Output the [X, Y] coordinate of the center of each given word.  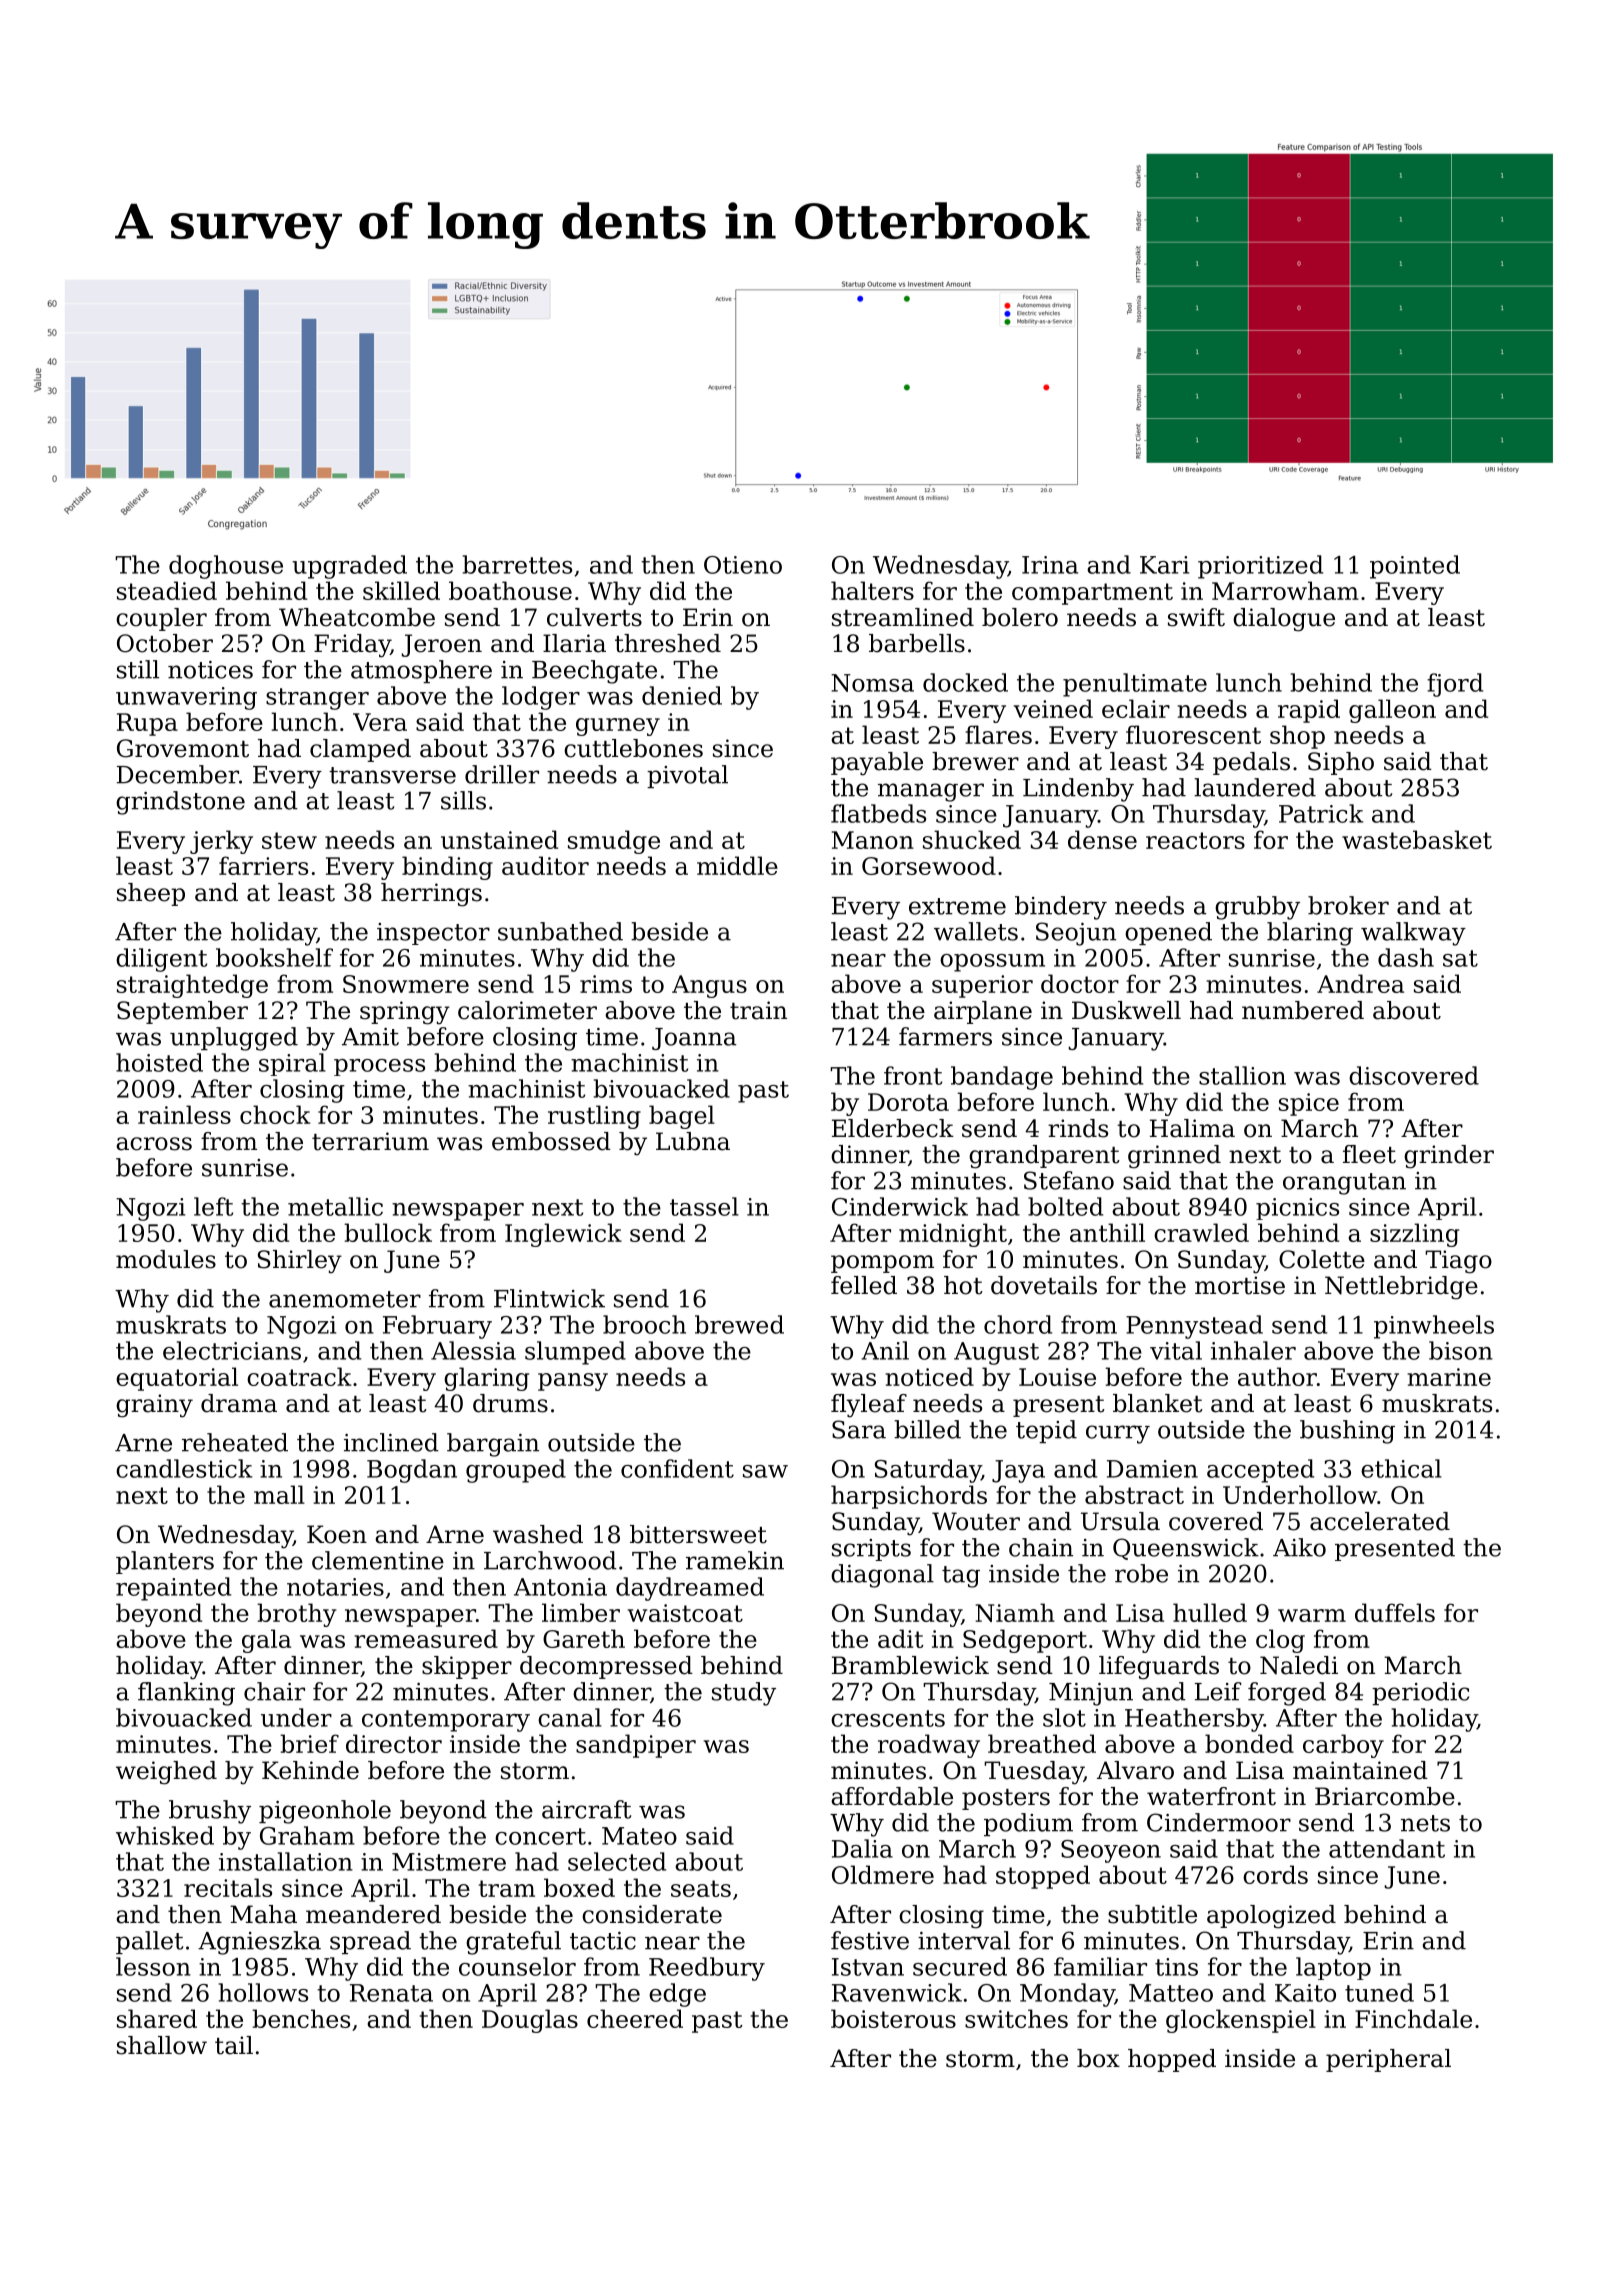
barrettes [517, 564]
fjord [1455, 685]
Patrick [1321, 813]
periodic [1420, 1693]
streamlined [903, 617]
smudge [614, 842]
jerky [221, 842]
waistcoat [685, 1613]
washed [538, 1534]
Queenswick [1186, 1549]
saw [765, 1471]
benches [301, 2018]
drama [239, 1403]
